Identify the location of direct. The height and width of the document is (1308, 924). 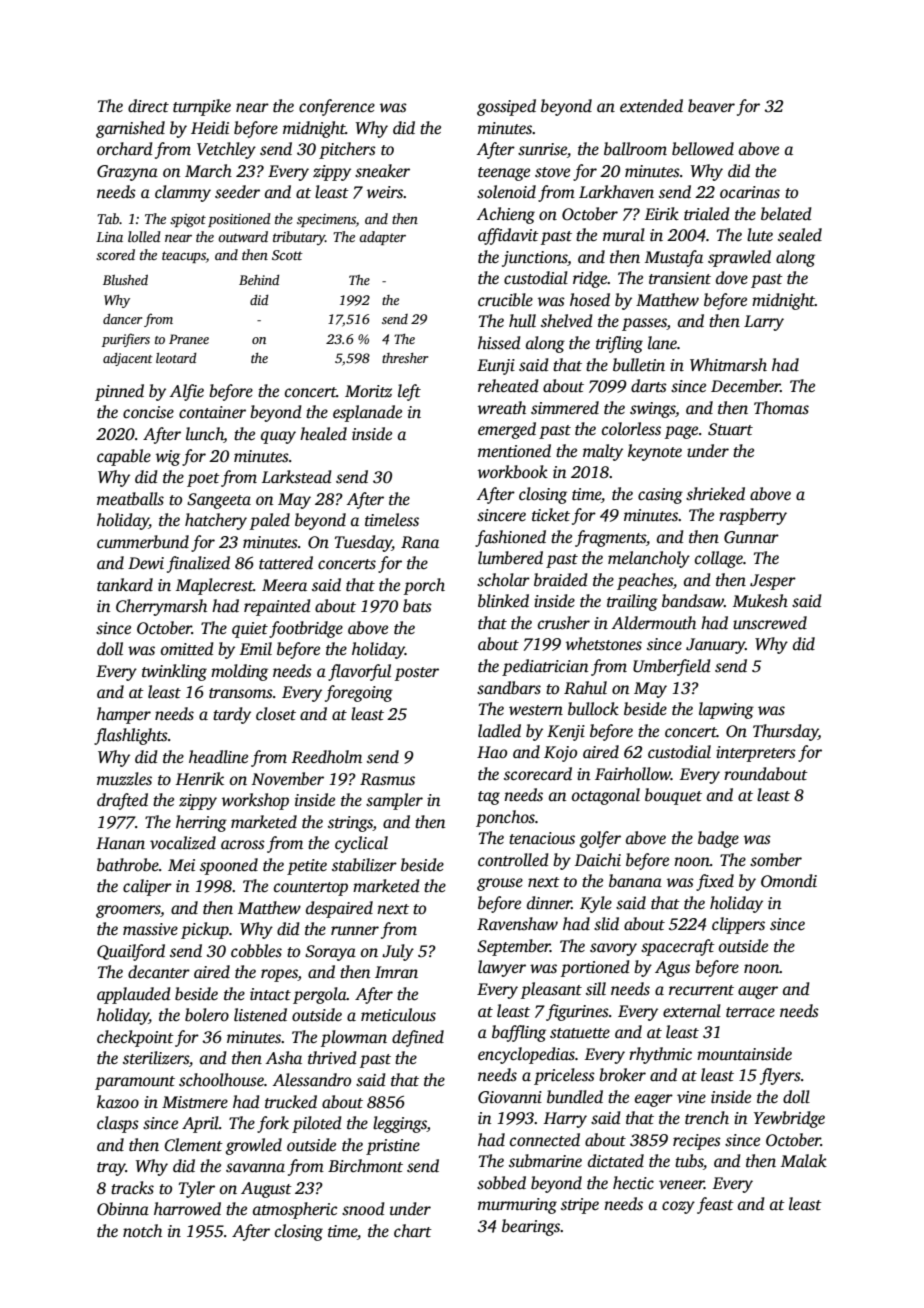
(148, 106).
